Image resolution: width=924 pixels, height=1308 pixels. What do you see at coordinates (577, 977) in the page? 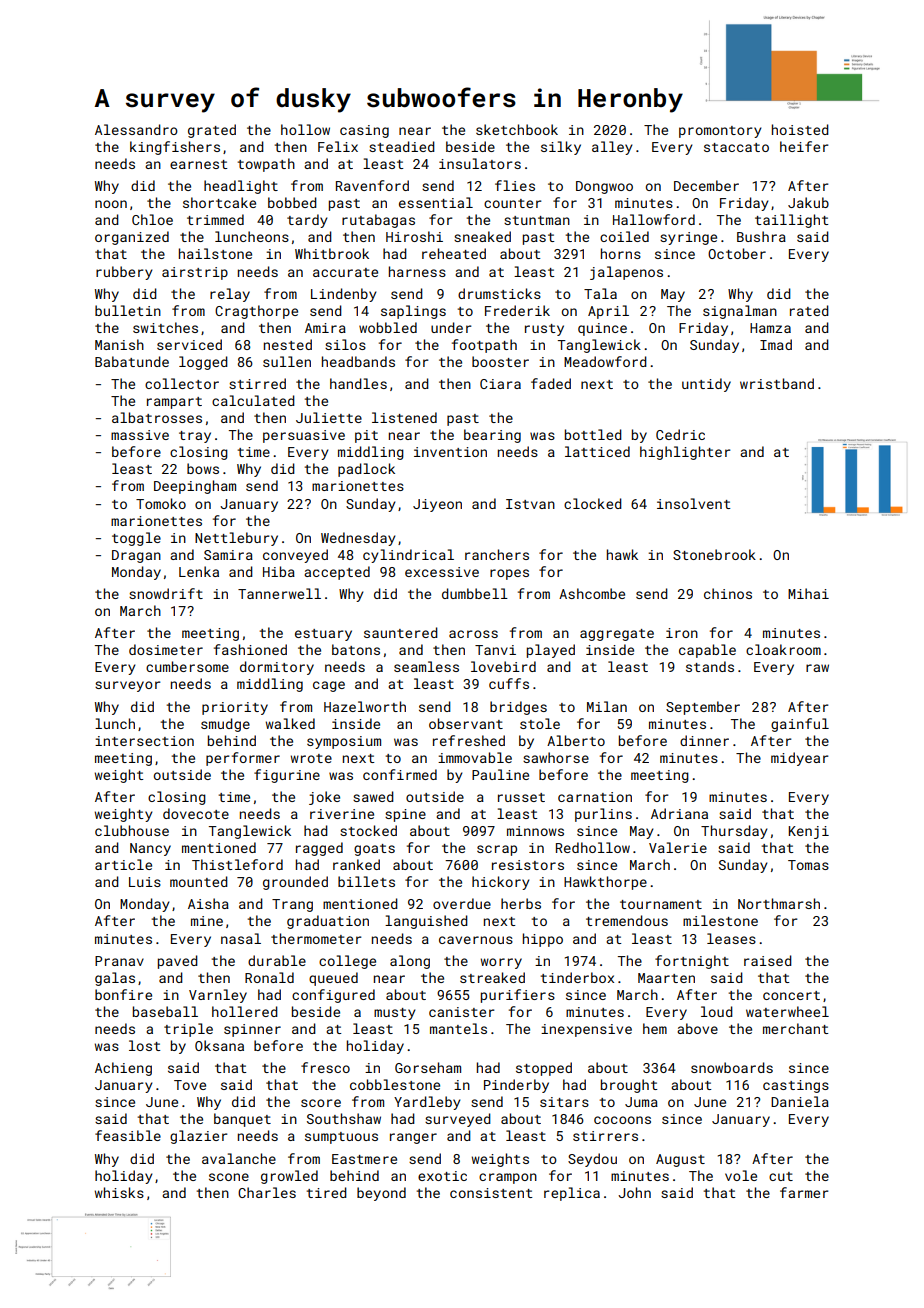
I see `tinderbox` at bounding box center [577, 977].
